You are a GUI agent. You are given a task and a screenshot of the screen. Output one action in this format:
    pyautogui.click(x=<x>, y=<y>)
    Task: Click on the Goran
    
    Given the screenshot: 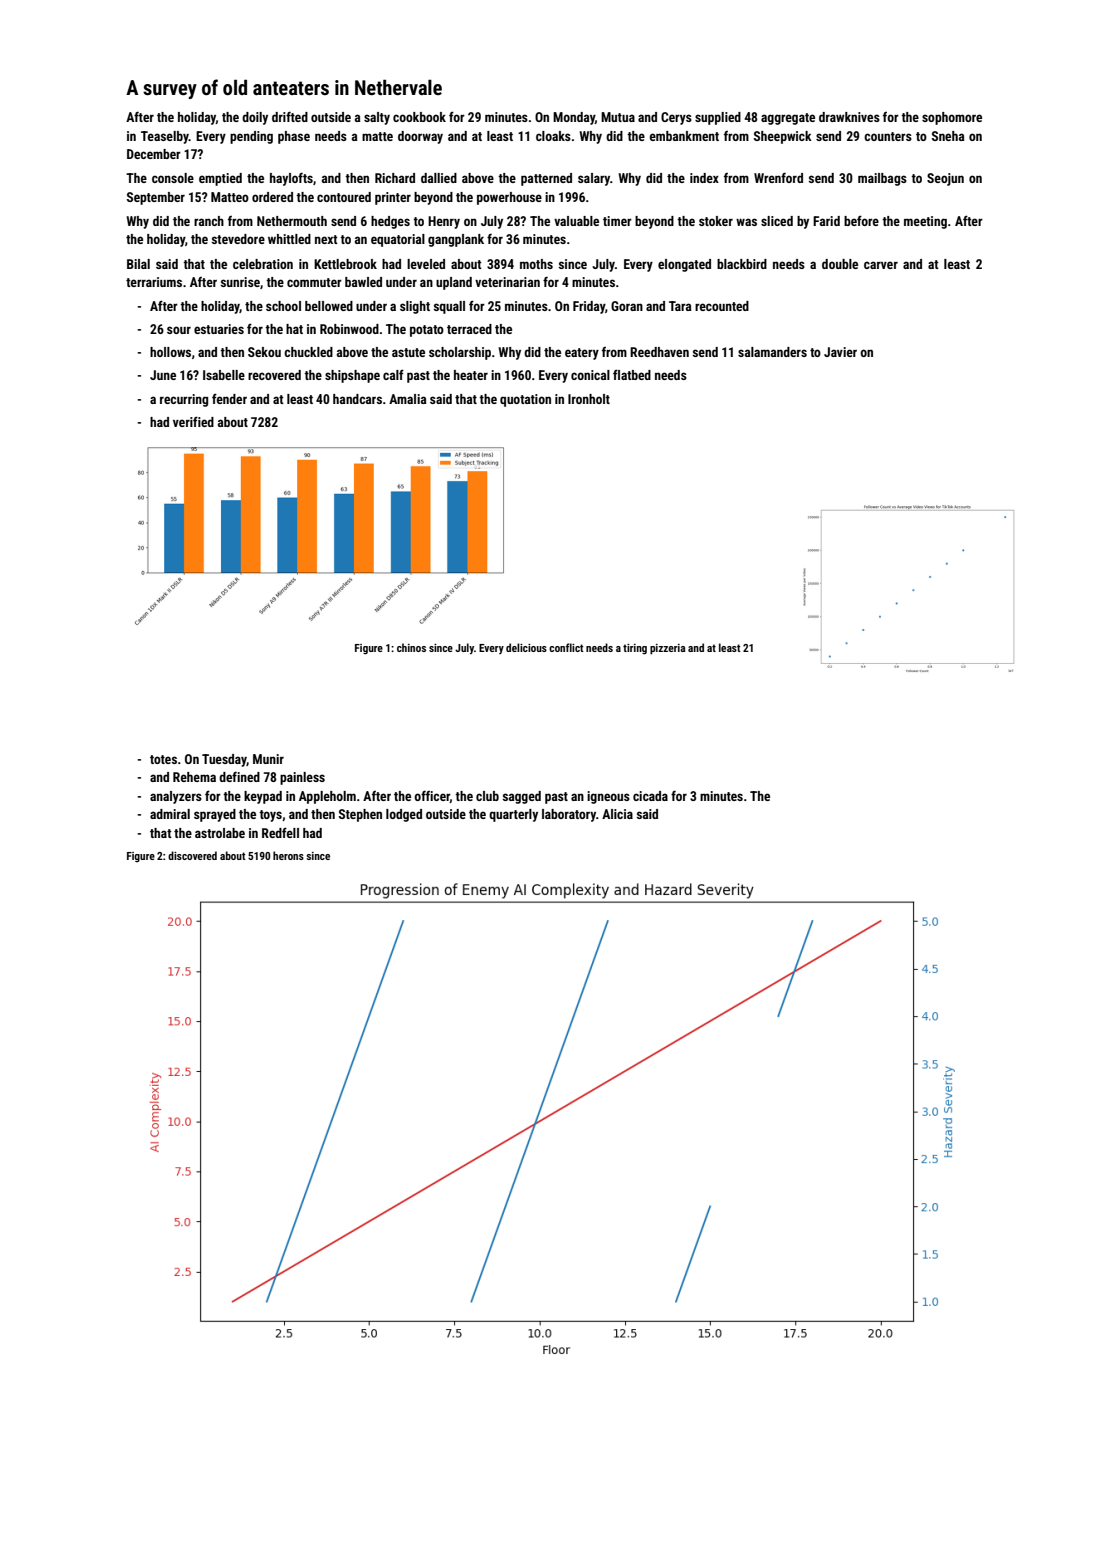 What is the action you would take?
    pyautogui.click(x=627, y=306)
